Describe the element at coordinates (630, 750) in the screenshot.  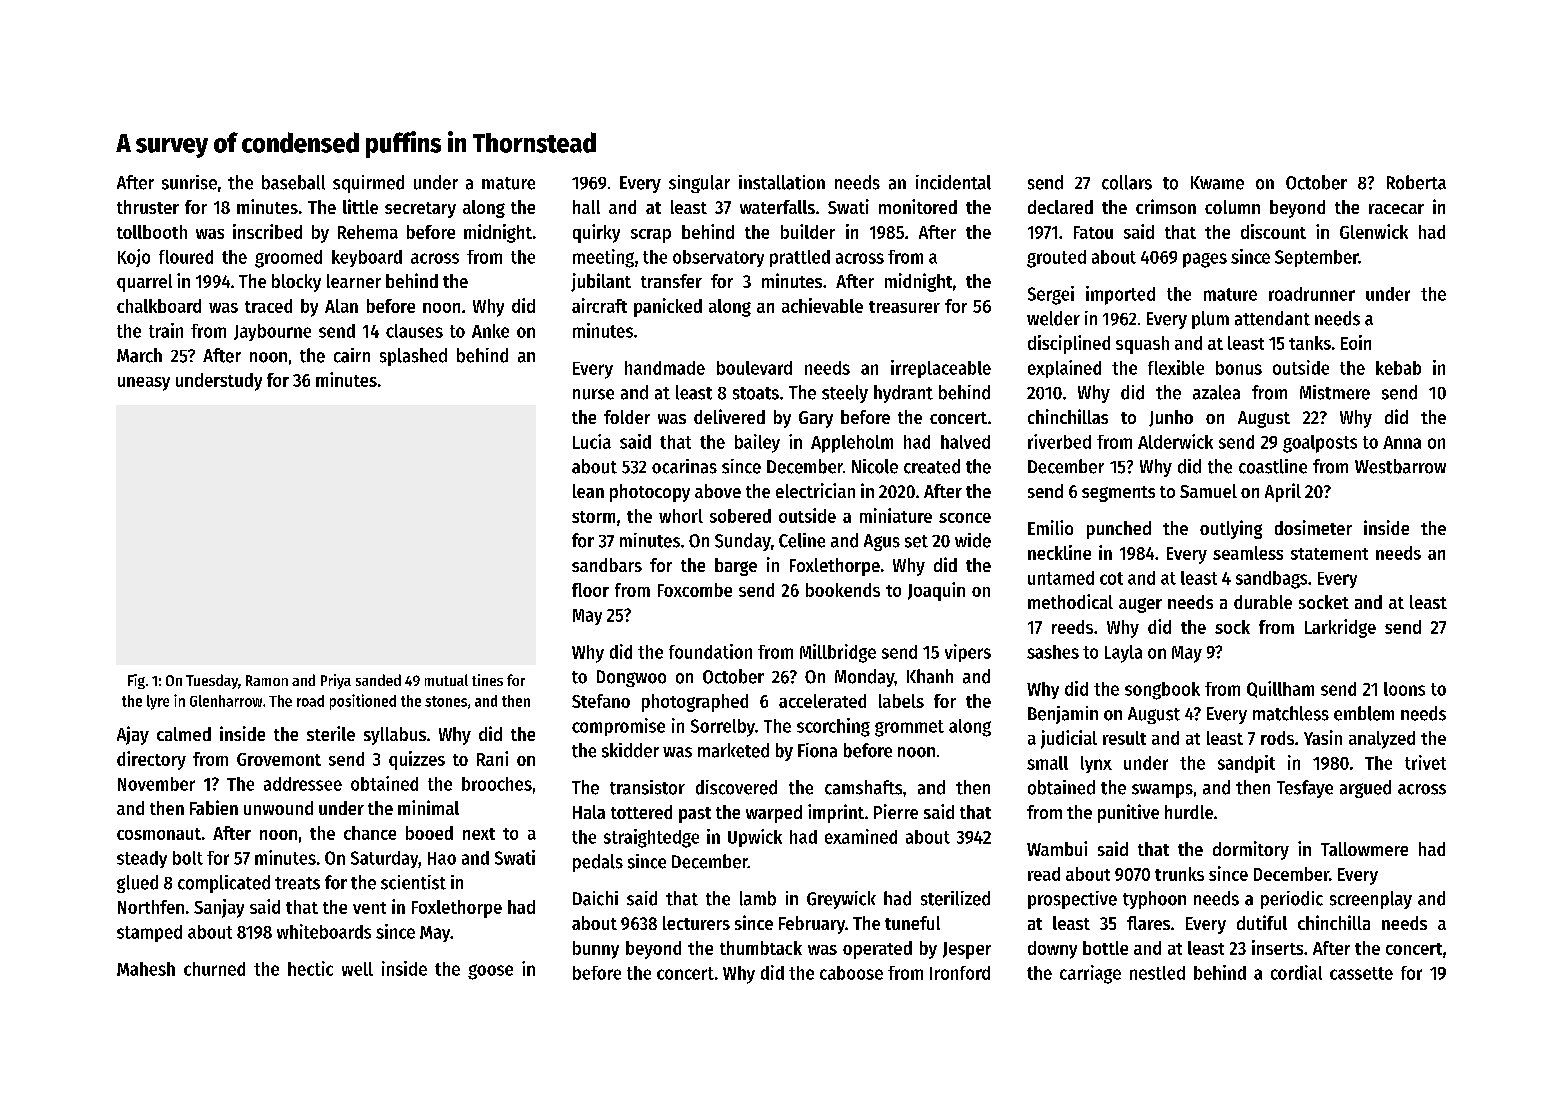
I see `skidder` at that location.
